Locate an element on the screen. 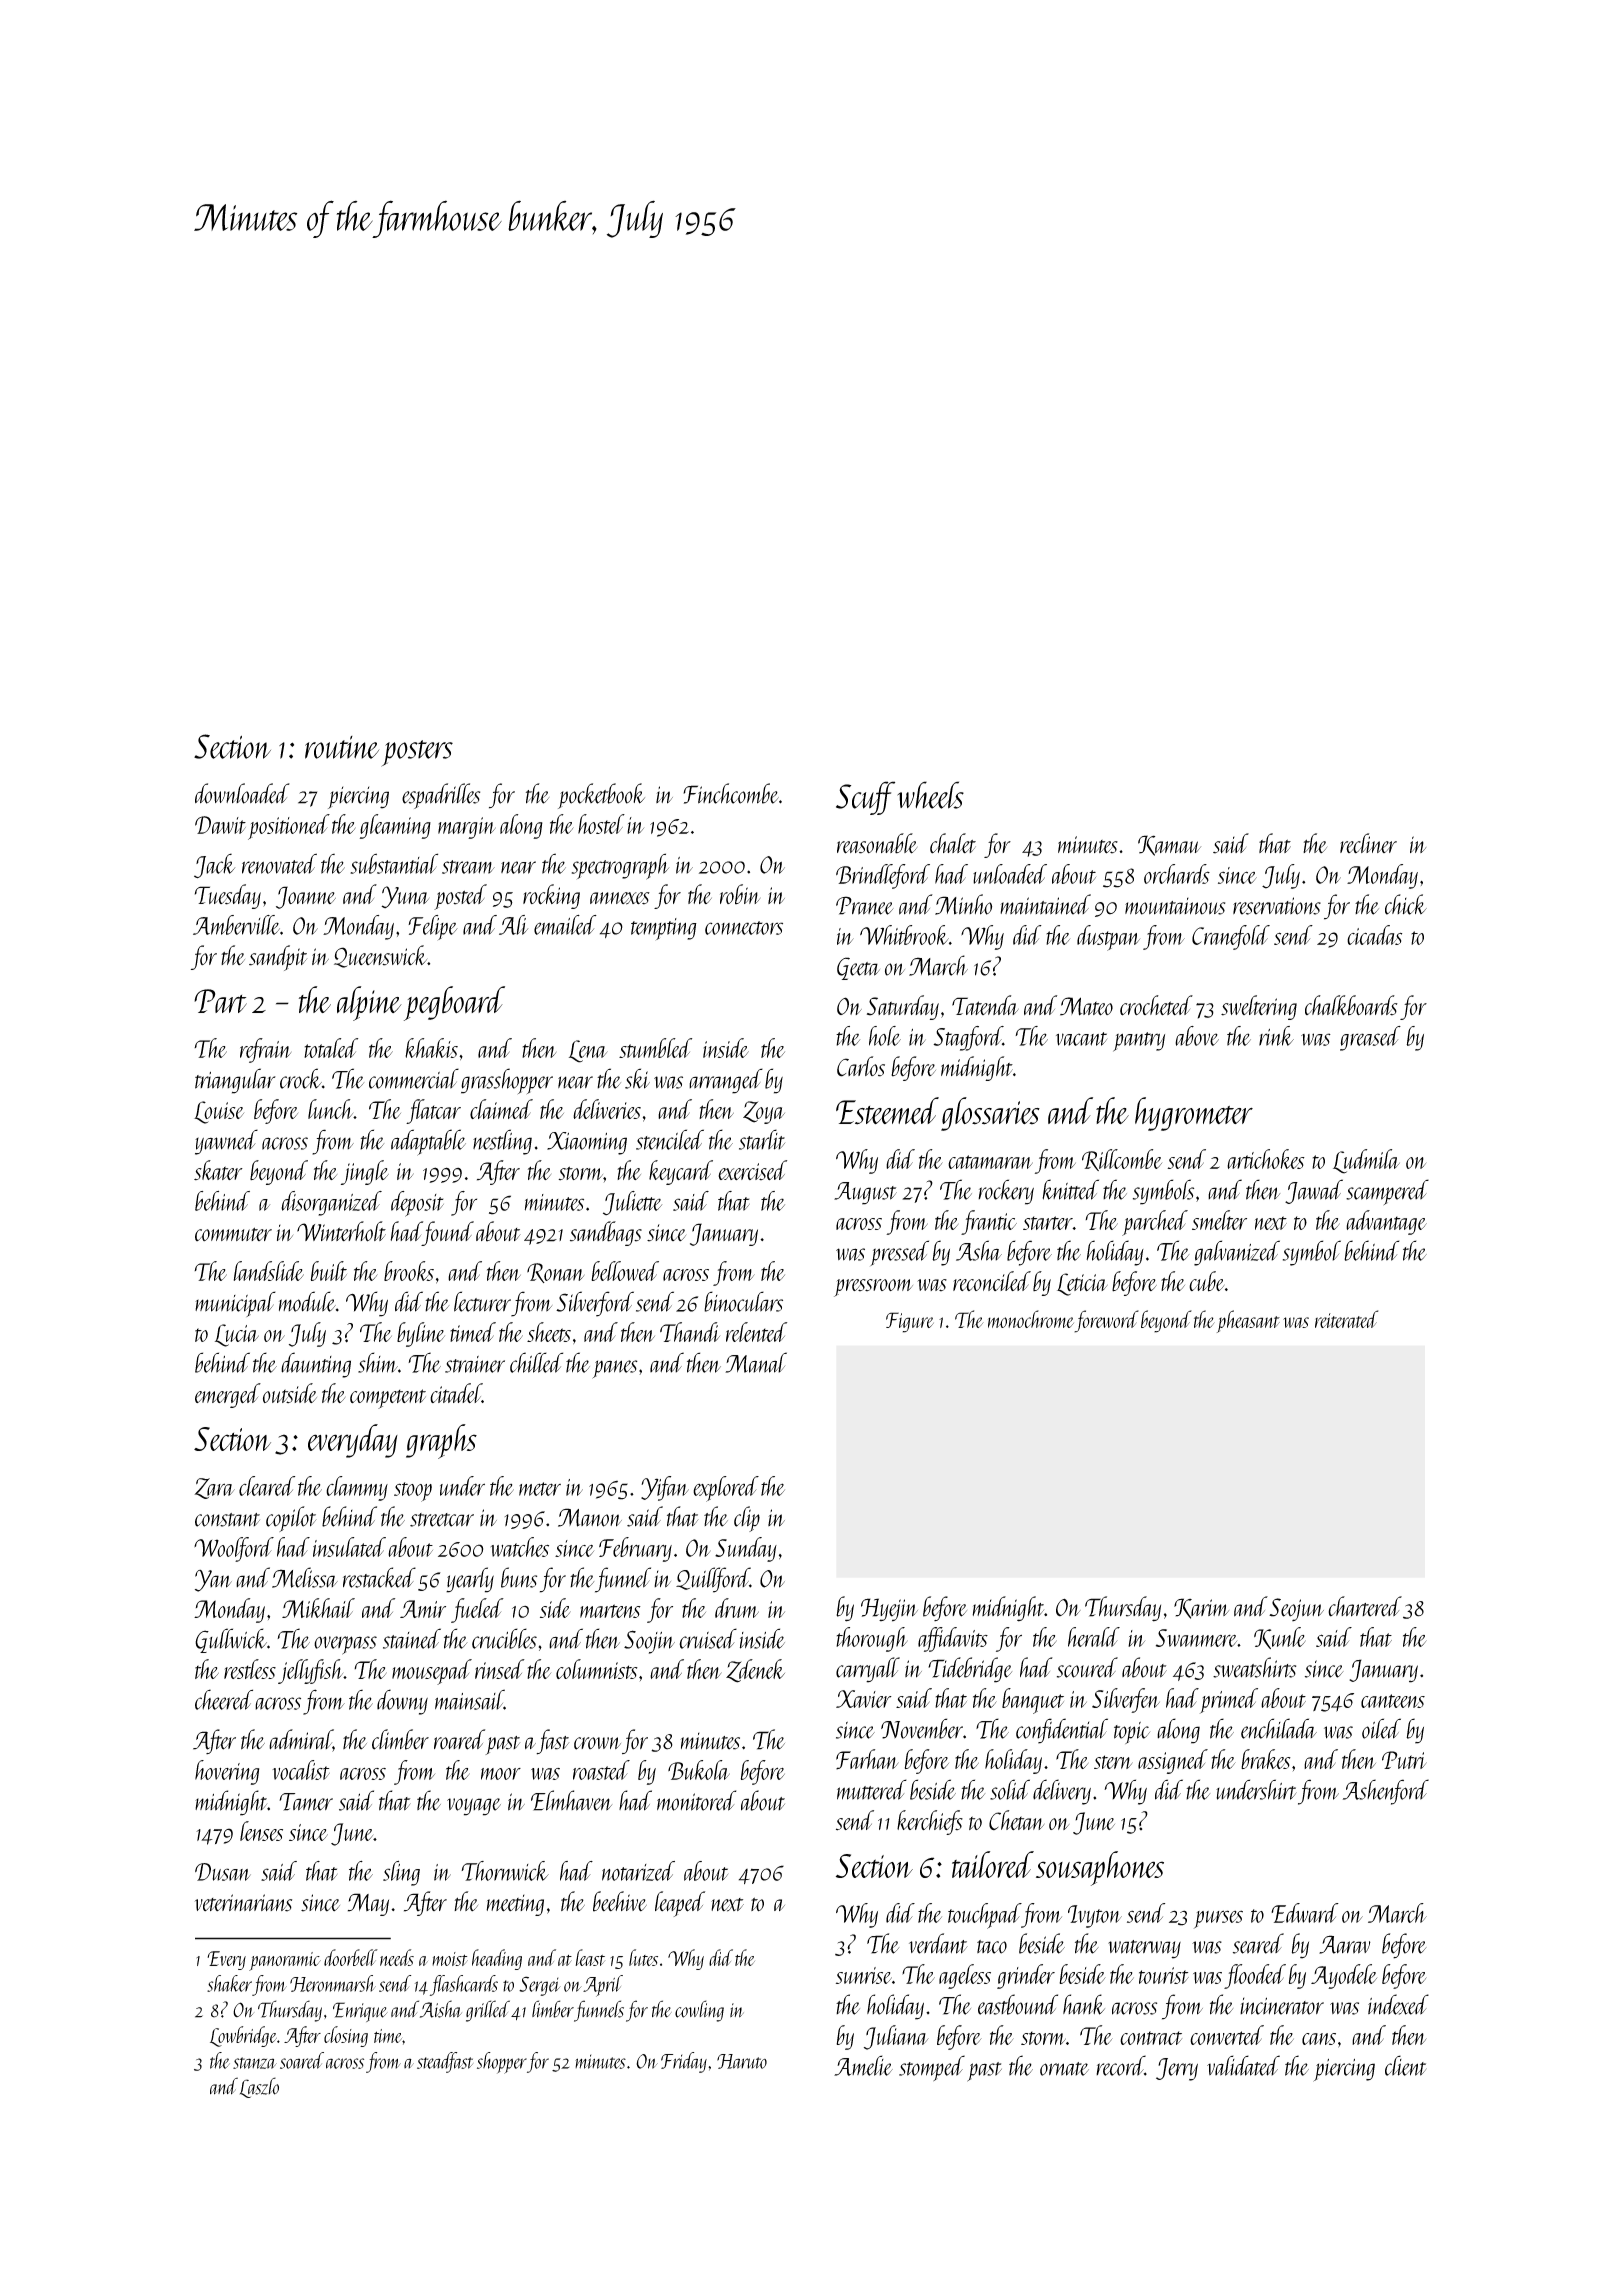 The height and width of the screenshot is (2292, 1620). Zdenek is located at coordinates (755, 1671).
